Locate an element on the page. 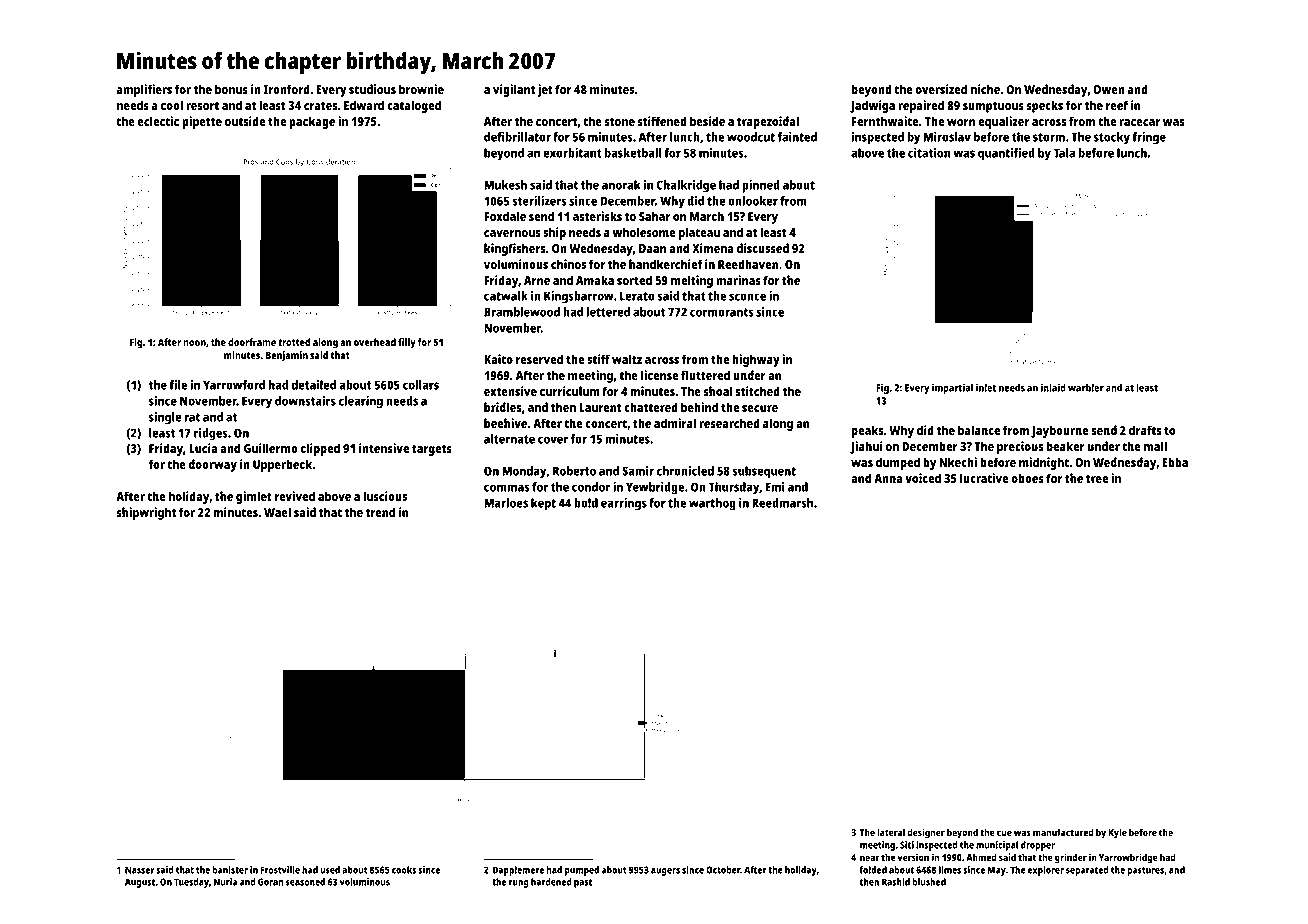 This page has width=1308, height=924. lettered is located at coordinates (608, 312).
